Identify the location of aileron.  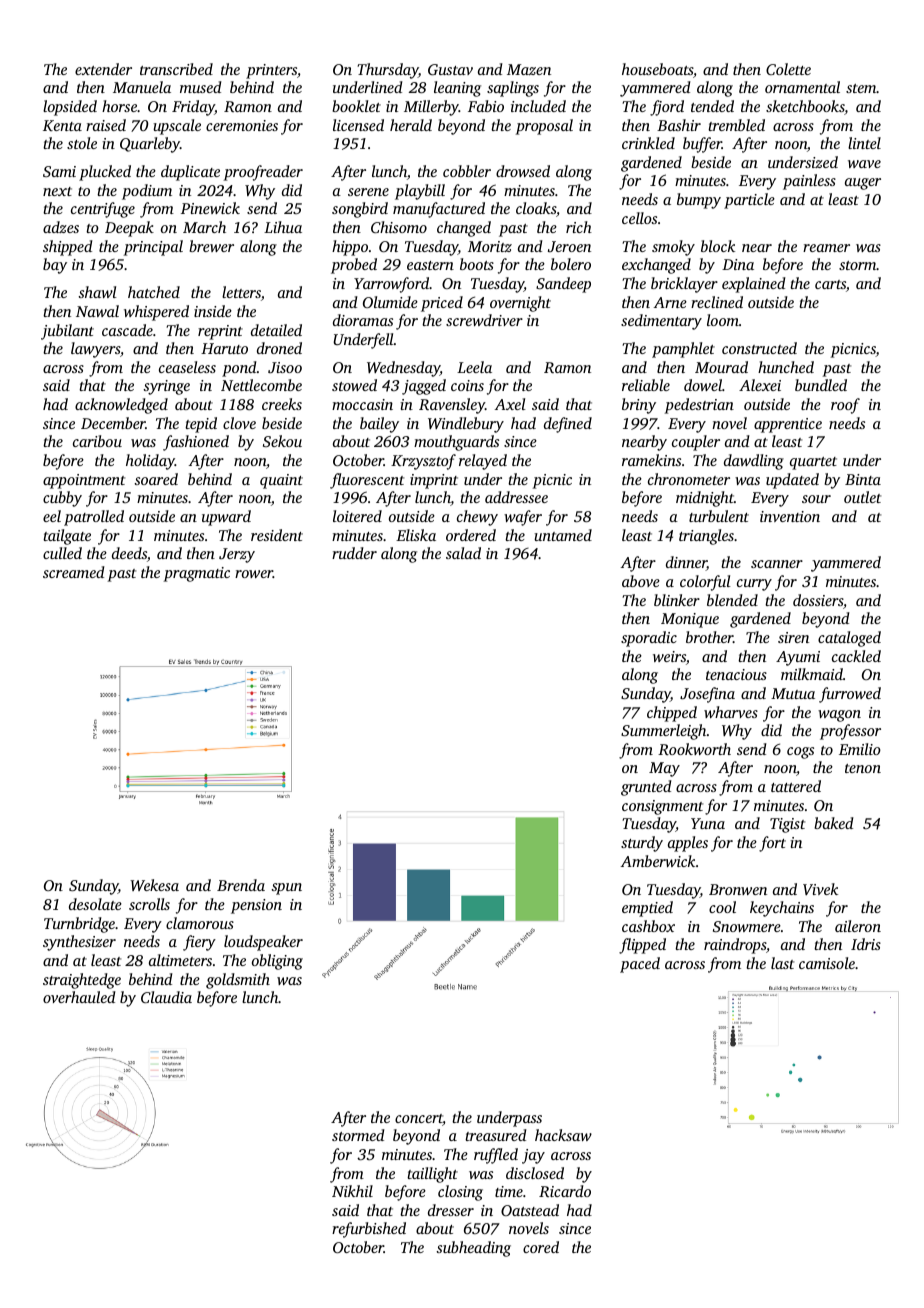
(858, 926).
